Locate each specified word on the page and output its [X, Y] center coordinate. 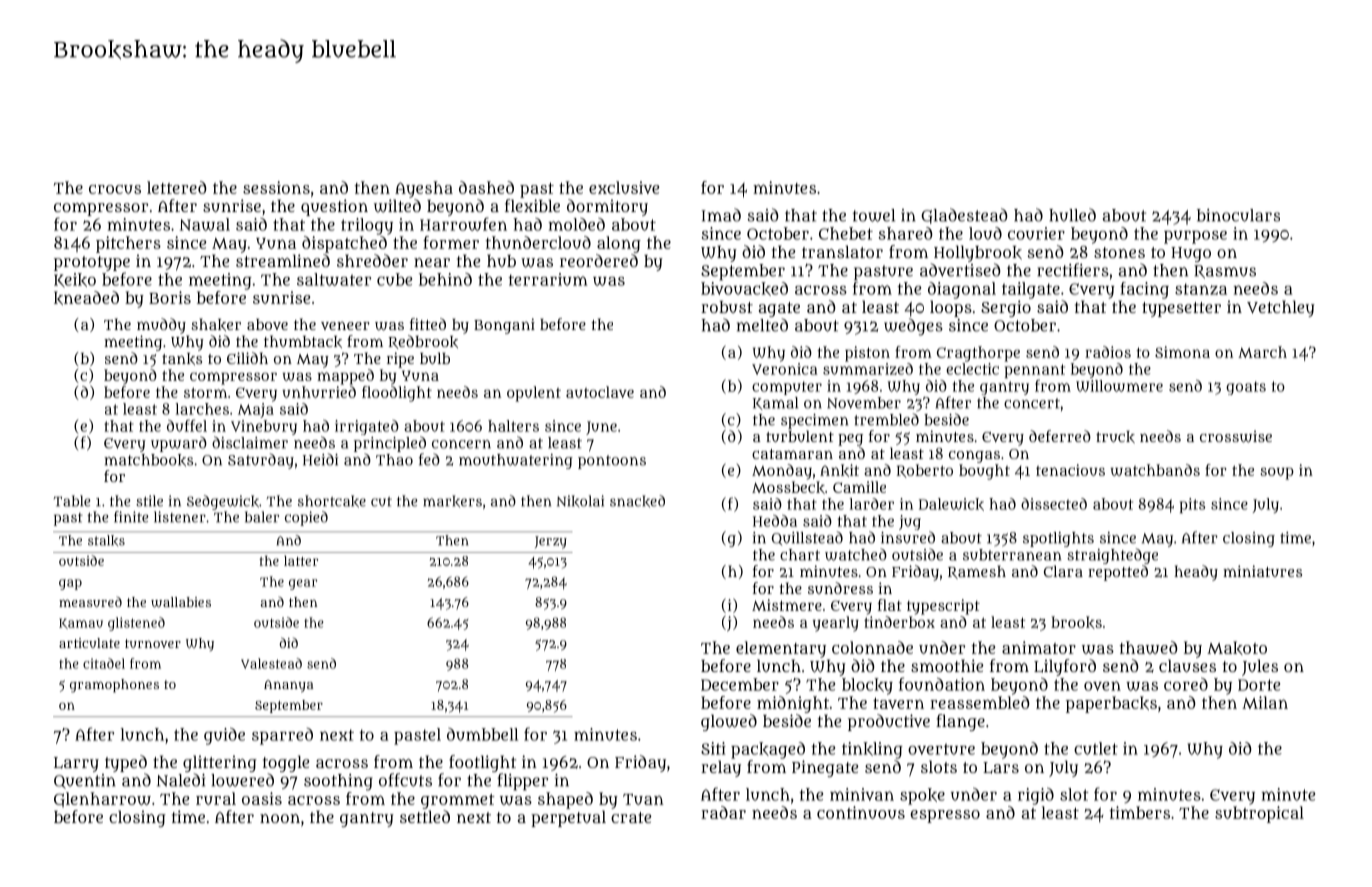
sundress [840, 588]
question [334, 207]
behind [445, 279]
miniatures [1262, 571]
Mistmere [787, 605]
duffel [187, 425]
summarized [868, 369]
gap [70, 584]
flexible [532, 205]
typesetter [1181, 309]
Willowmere [1119, 386]
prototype [92, 263]
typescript [943, 607]
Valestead [271, 663]
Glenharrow [102, 800]
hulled [1072, 215]
